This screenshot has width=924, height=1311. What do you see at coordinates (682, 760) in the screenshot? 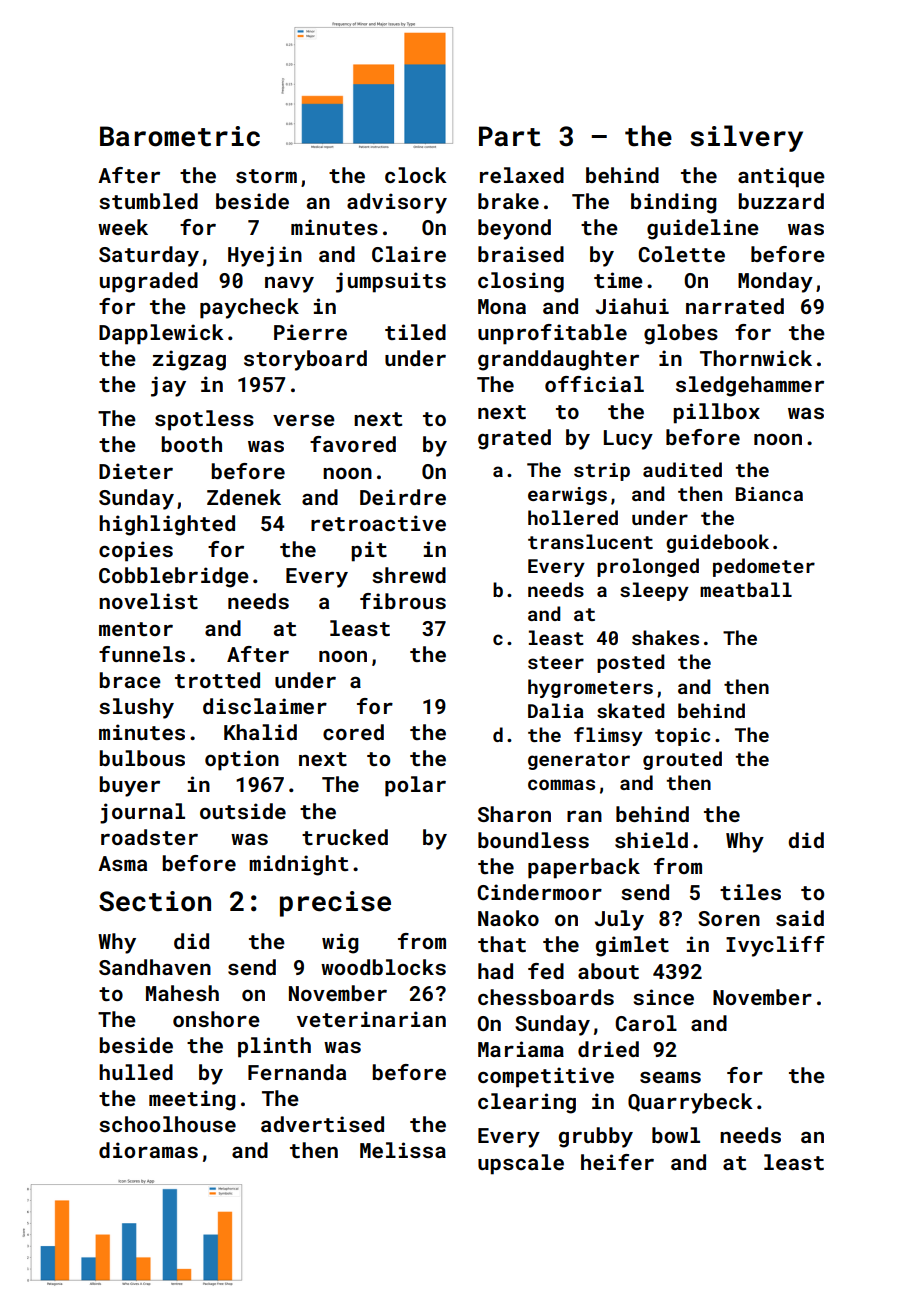
I see `grouted` at bounding box center [682, 760].
